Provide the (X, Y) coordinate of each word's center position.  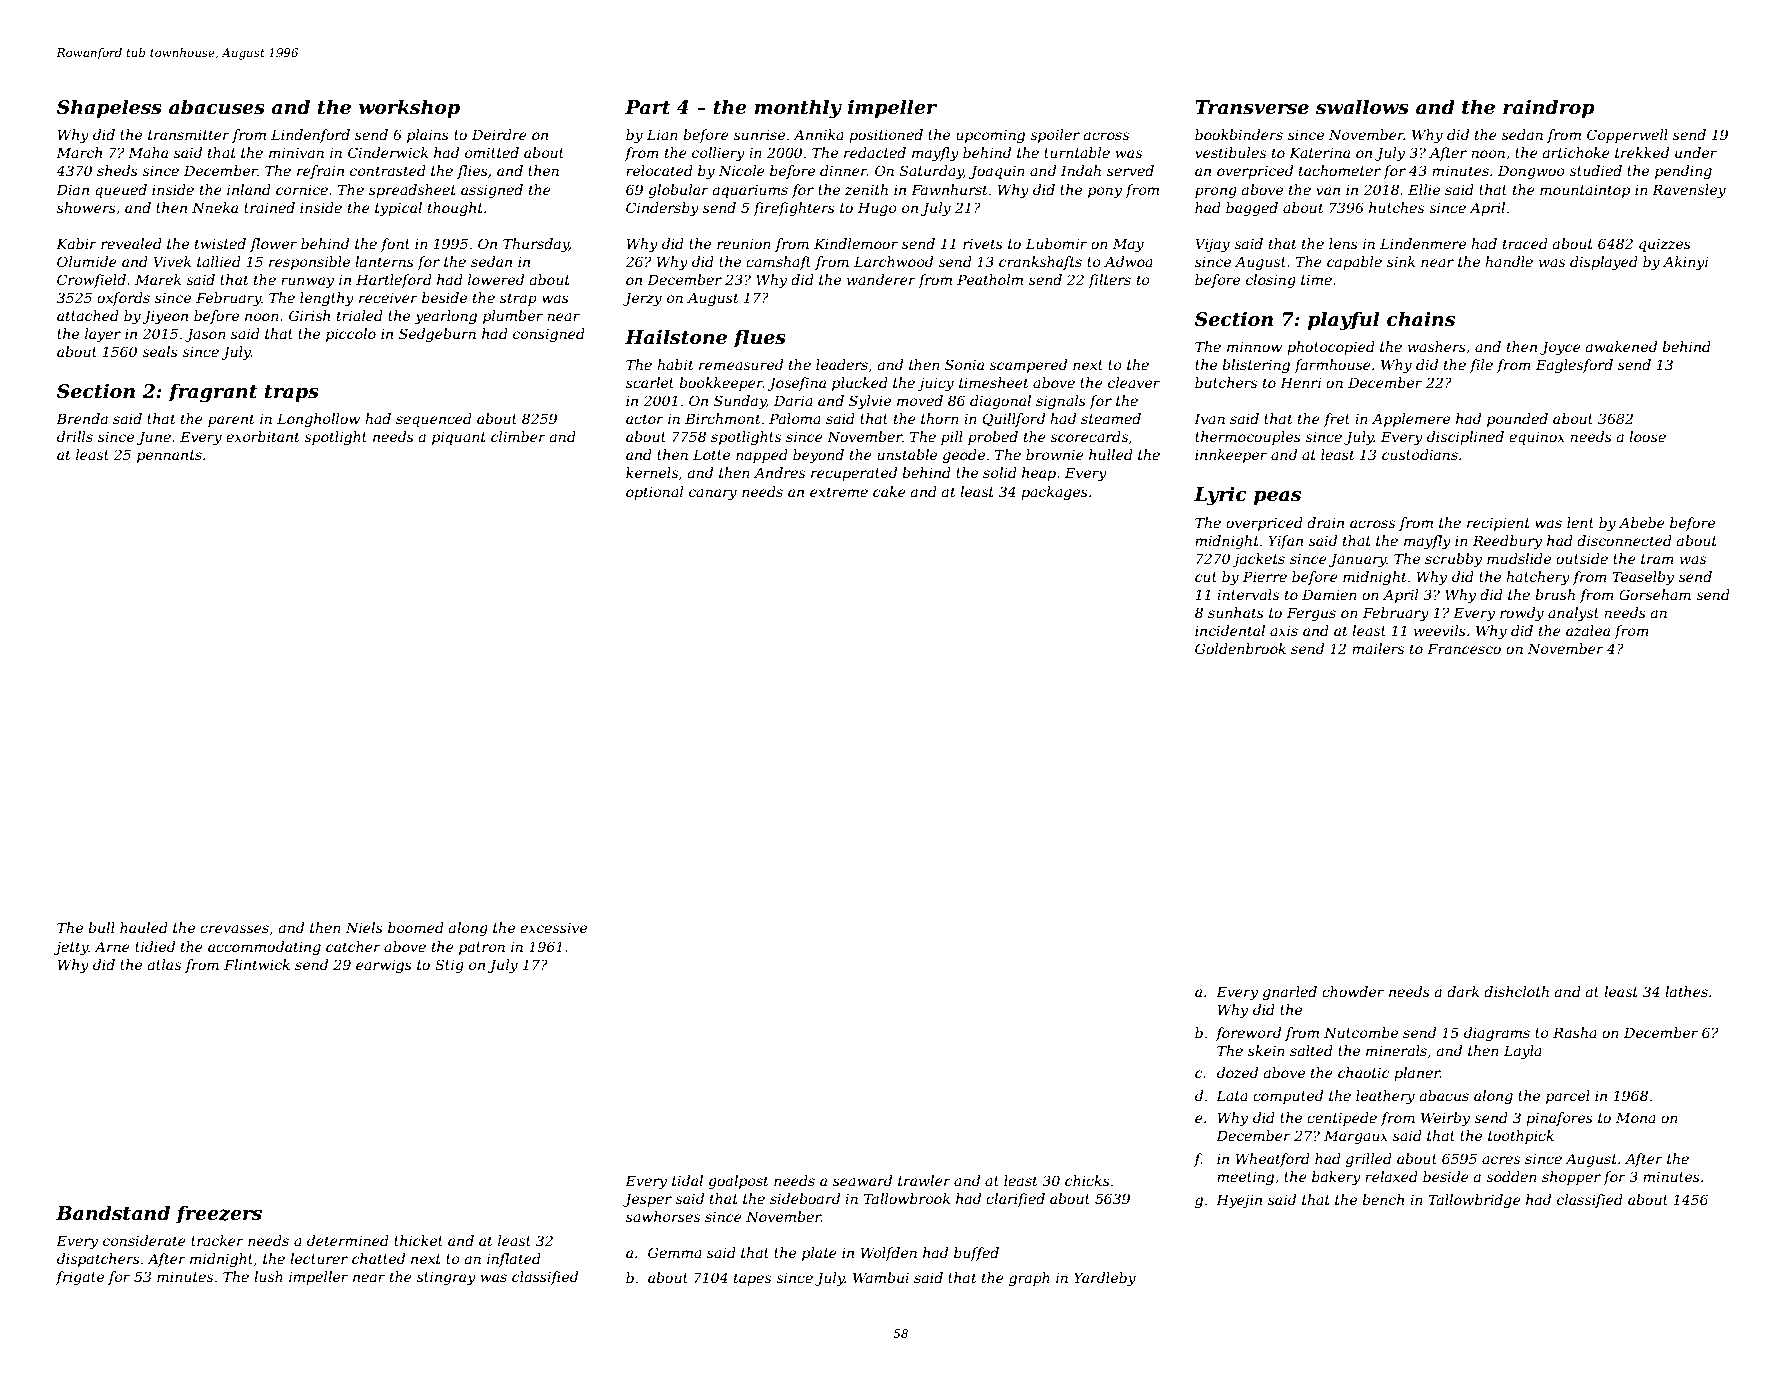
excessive (553, 928)
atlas (164, 964)
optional (654, 493)
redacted (875, 152)
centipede (1342, 1119)
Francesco (1464, 648)
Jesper (647, 1200)
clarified (1015, 1200)
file (1481, 366)
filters (1109, 281)
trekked (1642, 152)
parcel (1568, 1097)
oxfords (123, 299)
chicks (1087, 1180)
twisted (220, 243)
